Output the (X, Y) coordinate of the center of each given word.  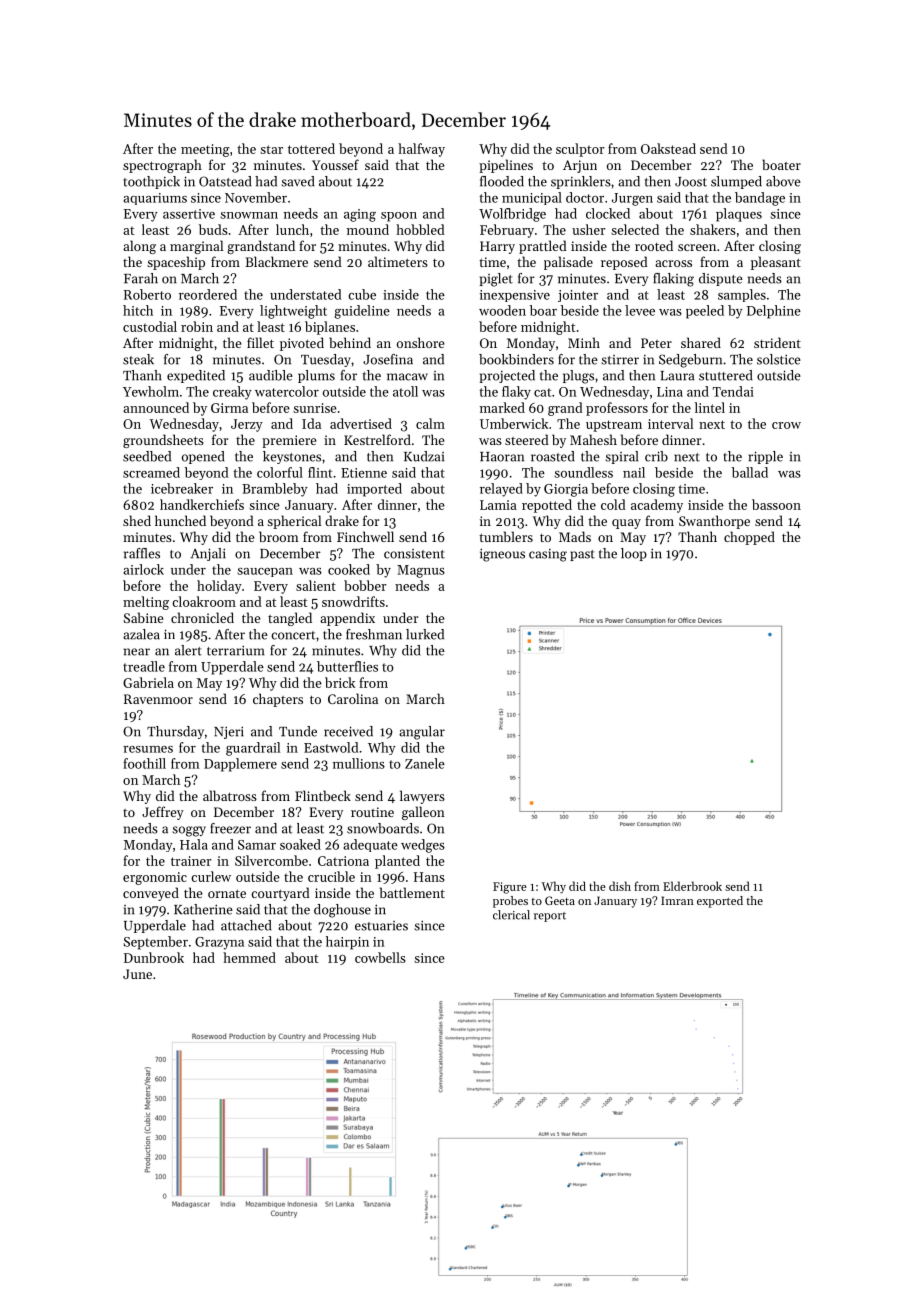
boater (781, 164)
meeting (205, 150)
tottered (311, 148)
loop (634, 554)
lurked (425, 634)
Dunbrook (154, 957)
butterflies (347, 666)
